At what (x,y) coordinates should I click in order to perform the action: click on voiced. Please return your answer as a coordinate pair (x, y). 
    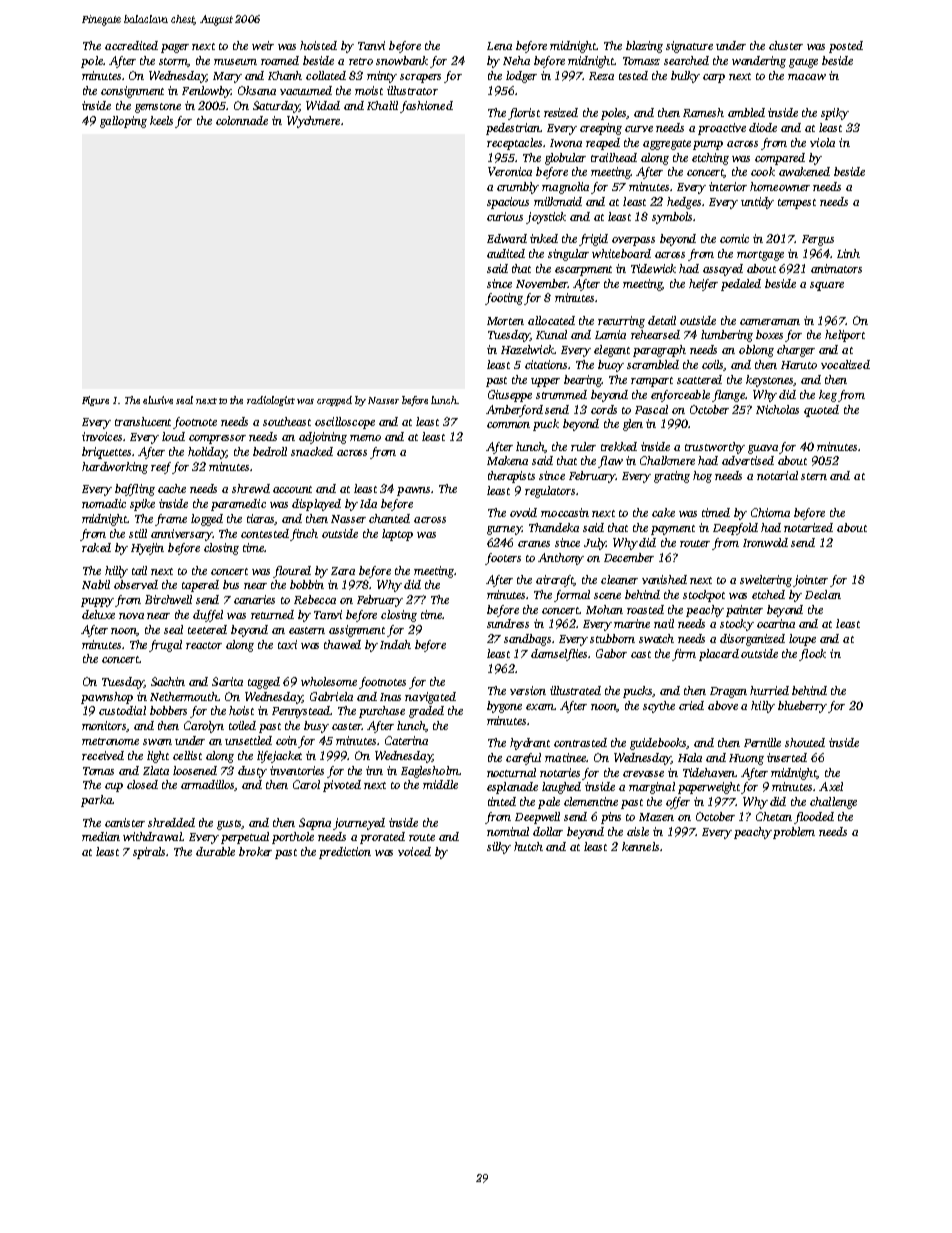
    Looking at the image, I should click on (414, 851).
